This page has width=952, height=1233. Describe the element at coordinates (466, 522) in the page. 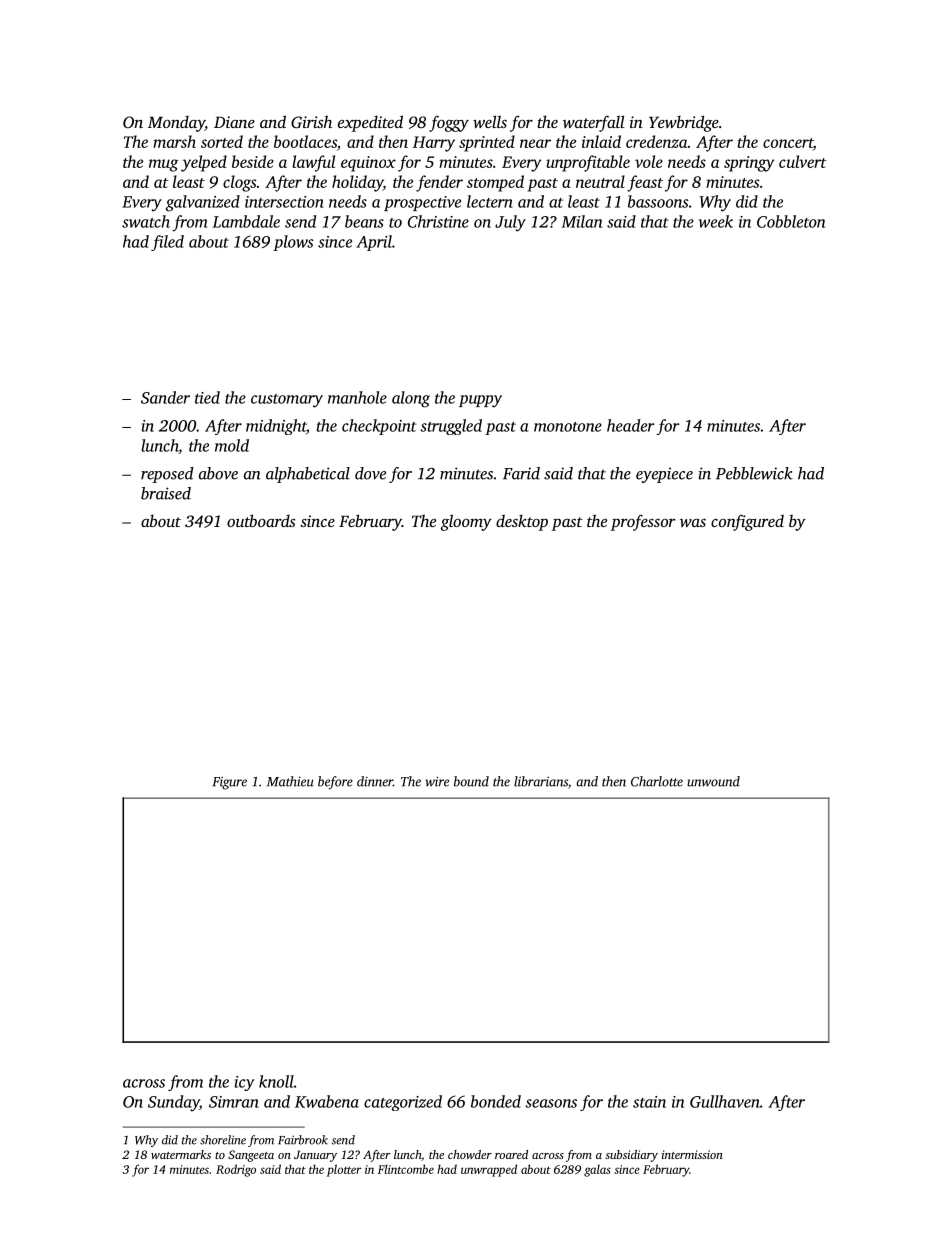

I see `gloomy` at that location.
